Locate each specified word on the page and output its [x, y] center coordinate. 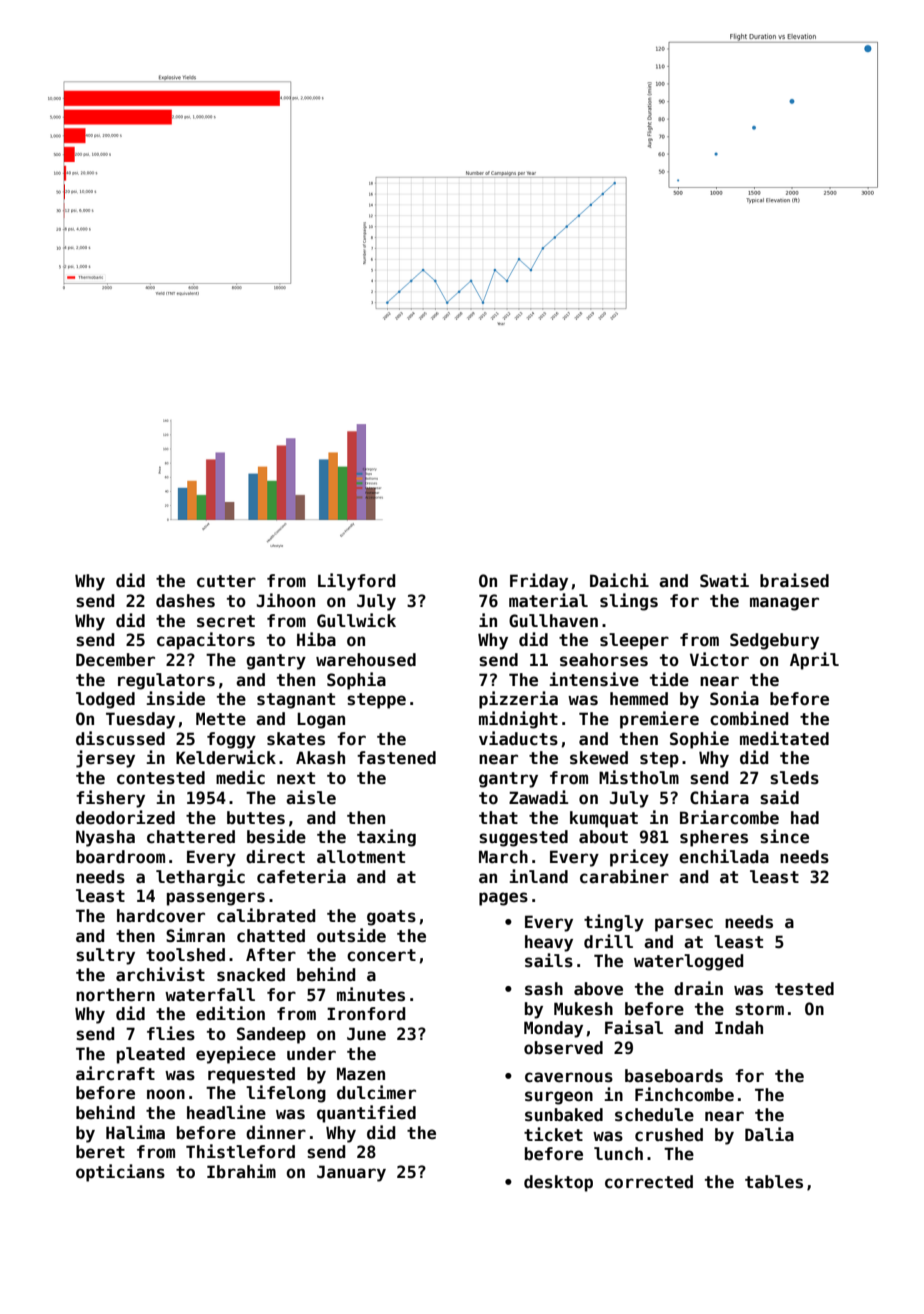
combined [749, 718]
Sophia [356, 681]
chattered [191, 837]
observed [563, 1048]
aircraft [115, 1073]
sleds [794, 778]
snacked [251, 975]
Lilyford [356, 582]
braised [794, 580]
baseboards [674, 1076]
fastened [396, 758]
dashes [185, 601]
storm [759, 1009]
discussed [120, 738]
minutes [371, 994]
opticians [120, 1173]
